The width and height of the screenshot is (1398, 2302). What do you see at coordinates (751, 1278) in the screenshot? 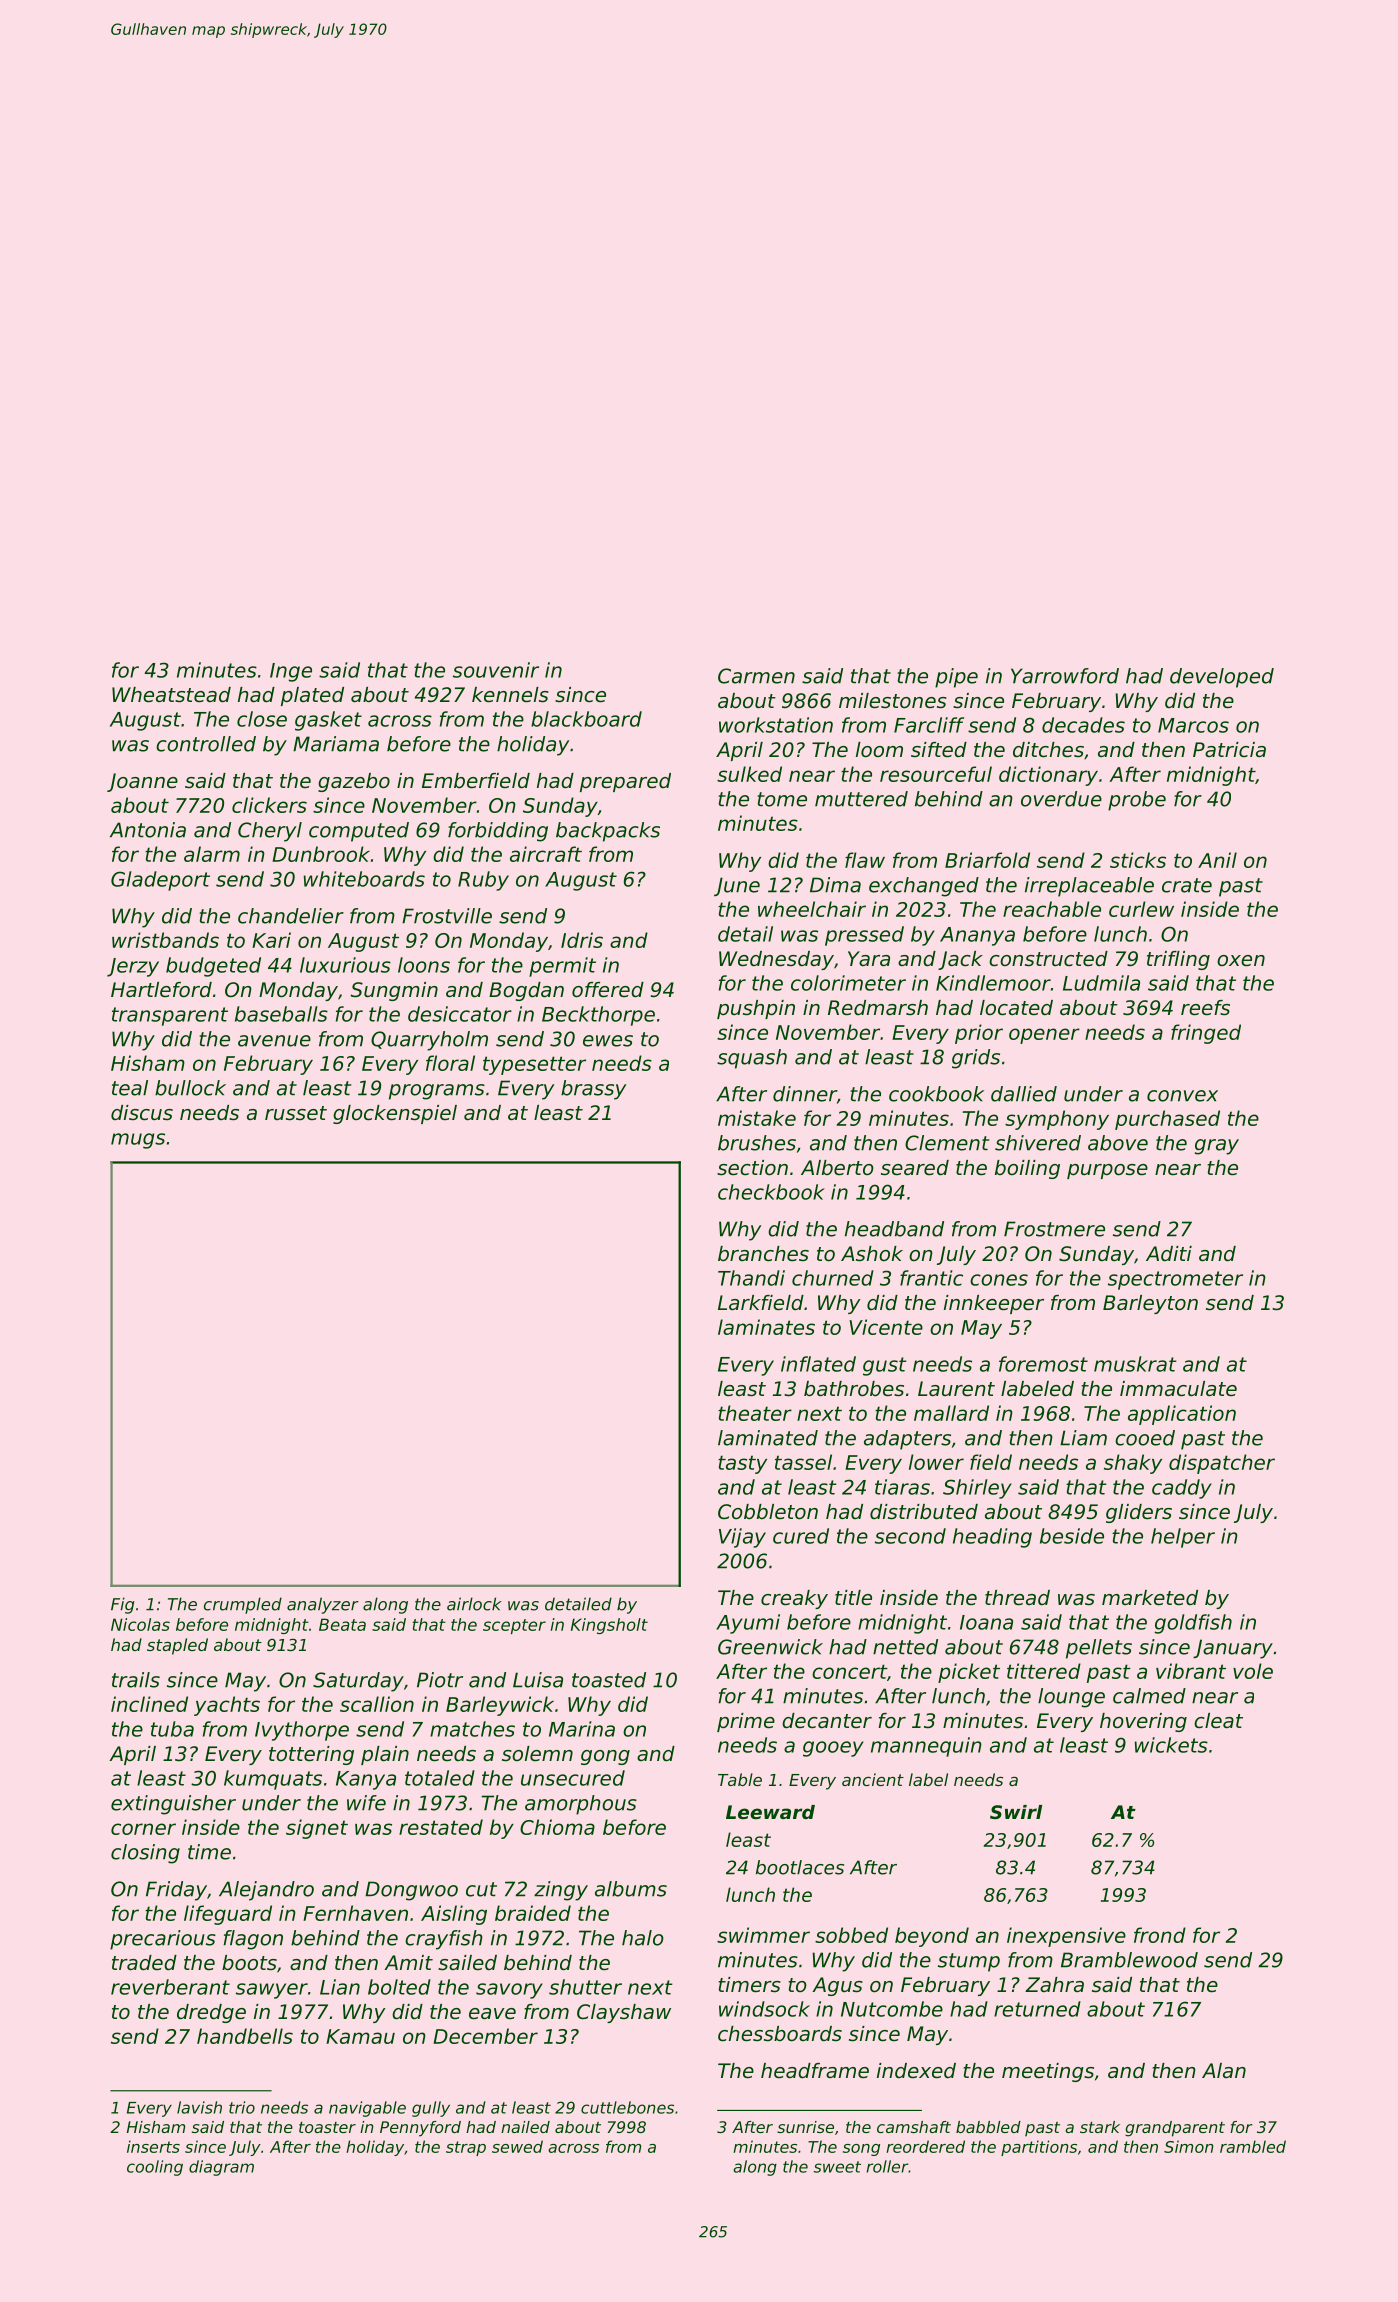
I see `Thandi` at bounding box center [751, 1278].
